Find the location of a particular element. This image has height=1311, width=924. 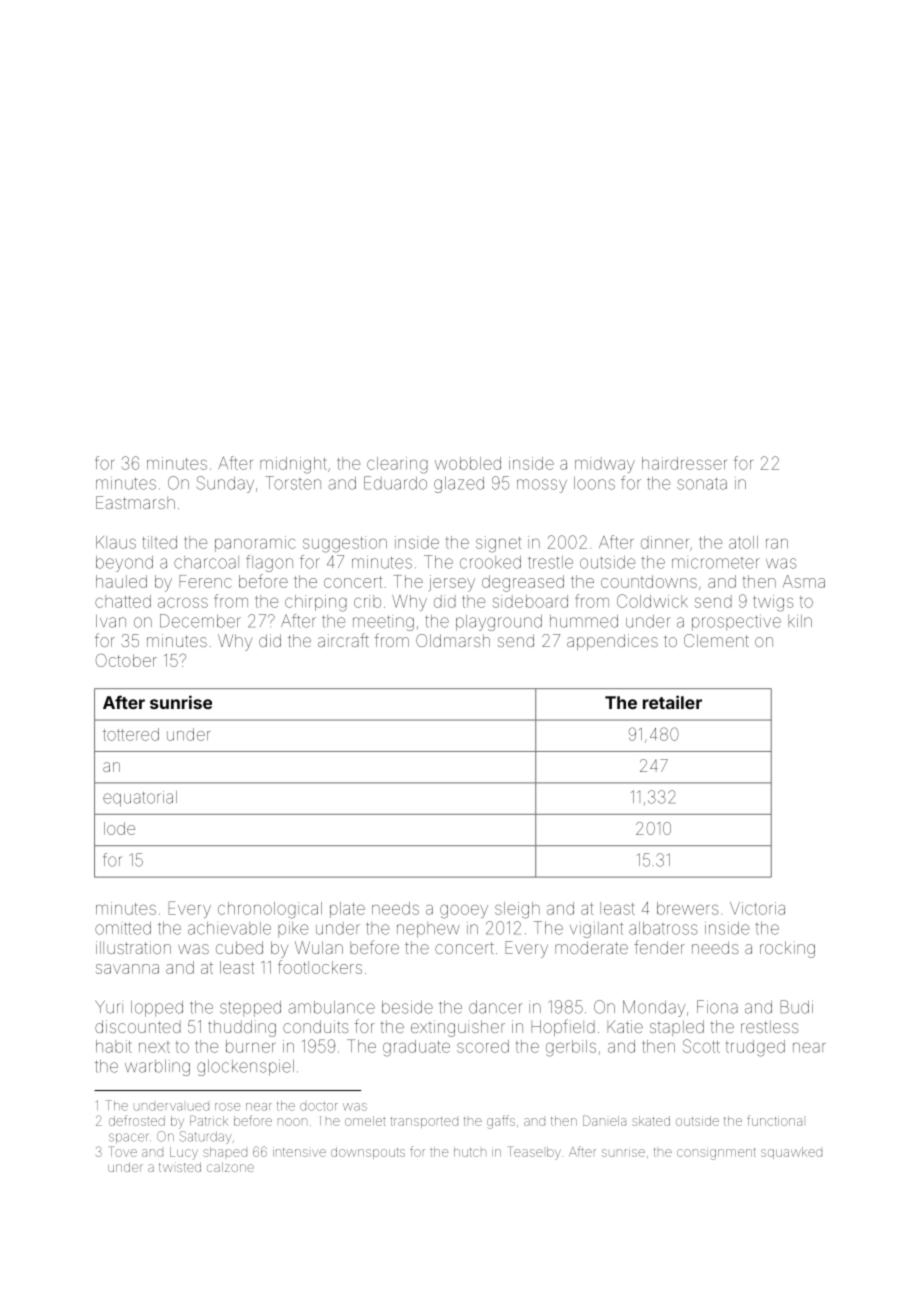

Coldwick is located at coordinates (652, 601).
